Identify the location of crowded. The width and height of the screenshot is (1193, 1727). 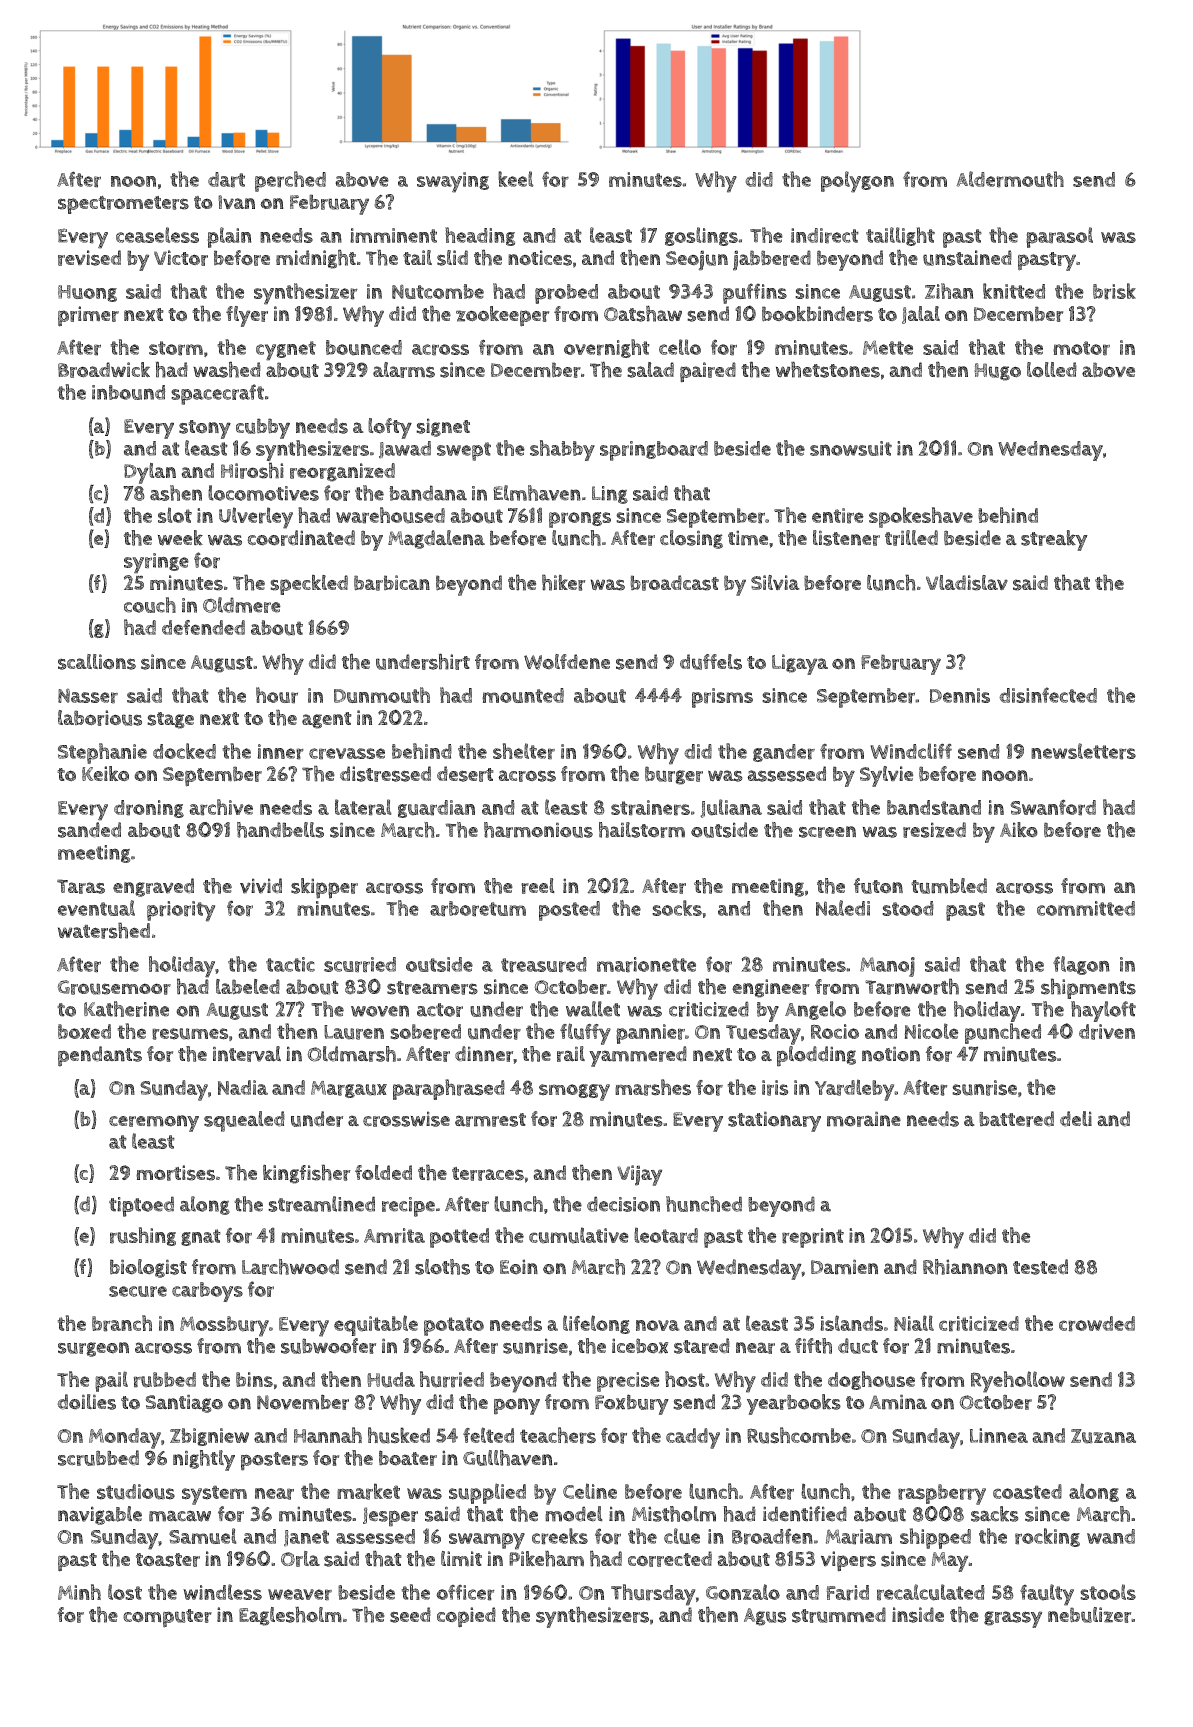
(1097, 1324).
